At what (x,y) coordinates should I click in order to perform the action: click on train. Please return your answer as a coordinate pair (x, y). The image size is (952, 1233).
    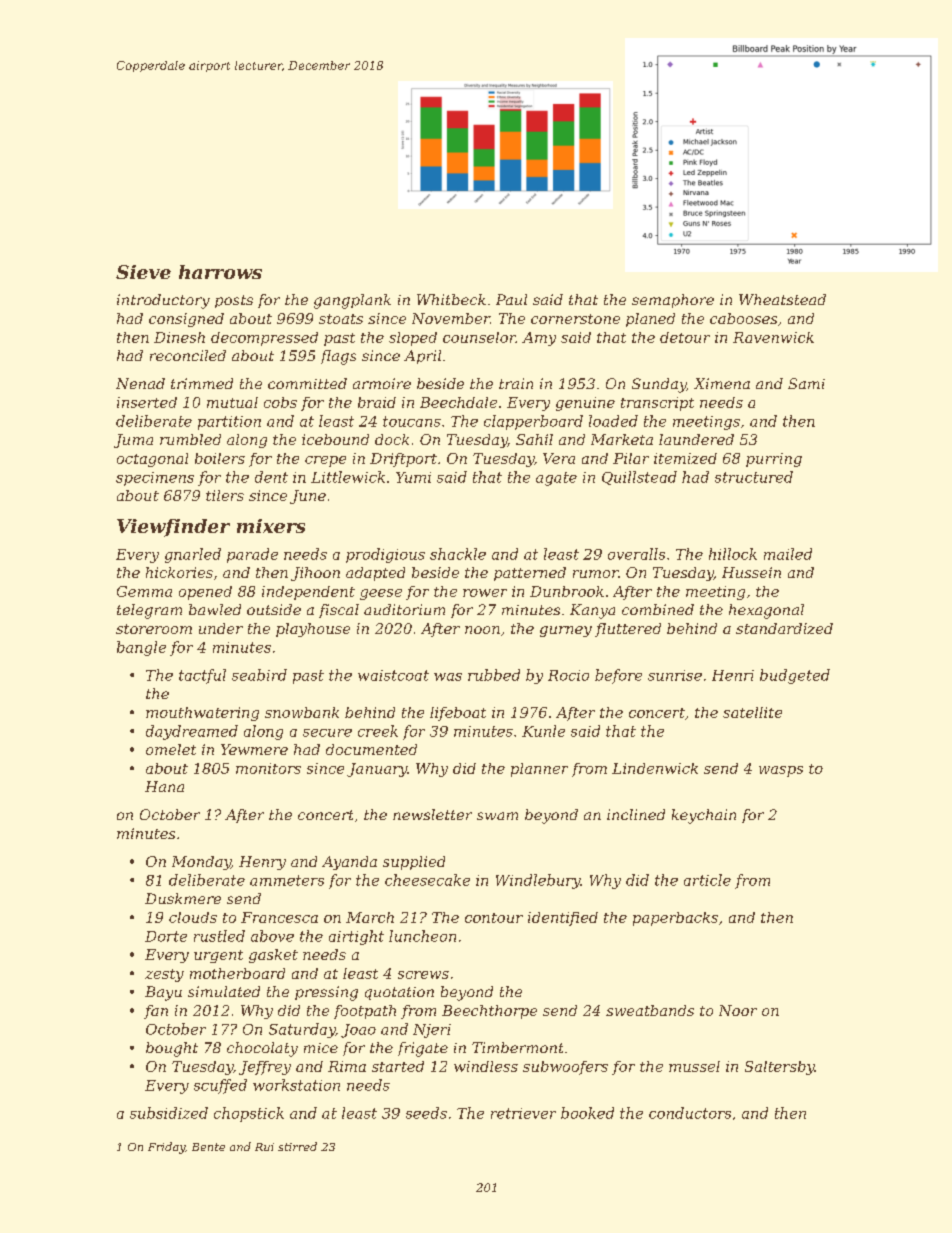
    Looking at the image, I should click on (516, 383).
